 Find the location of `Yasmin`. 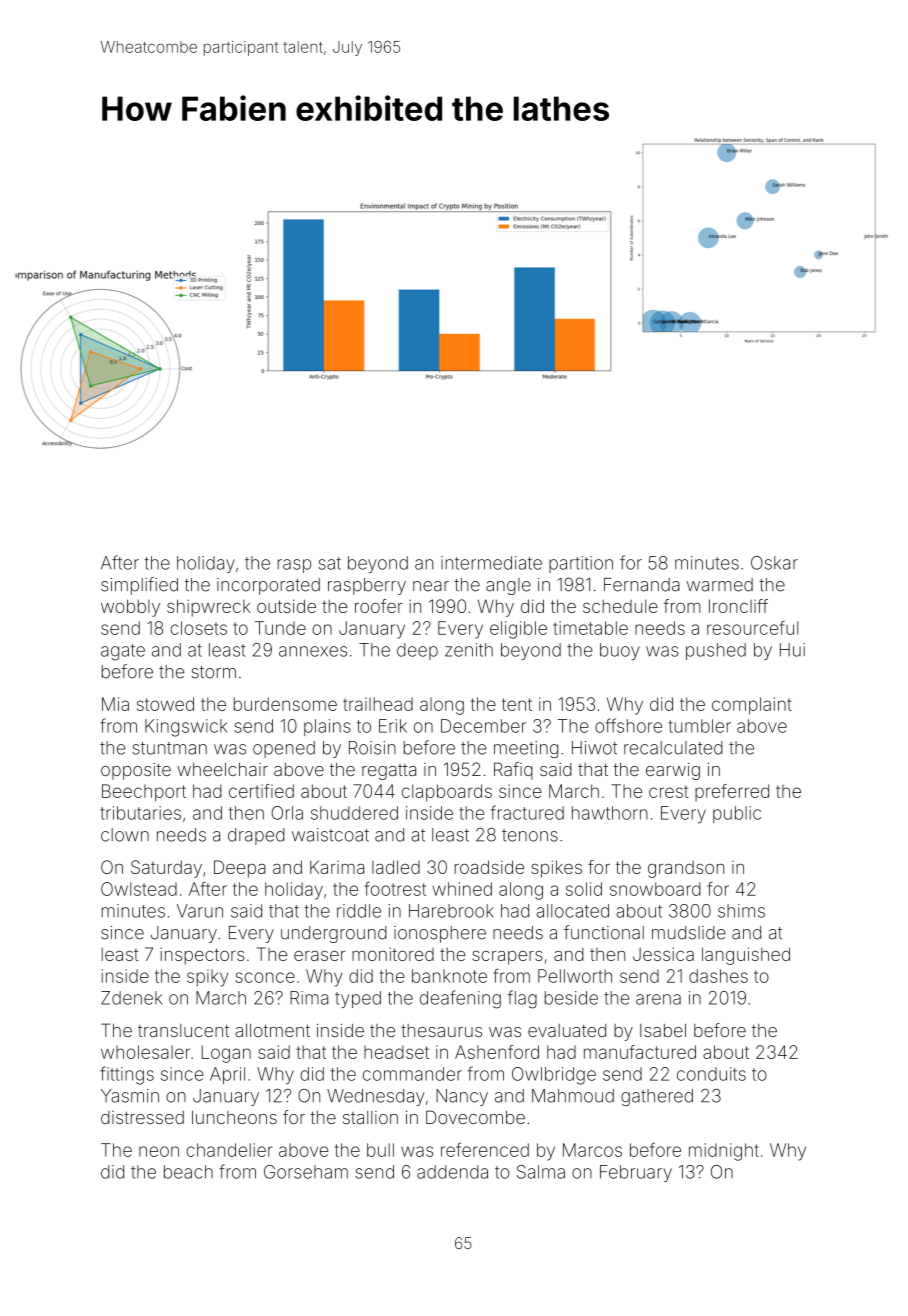

Yasmin is located at coordinates (130, 1096).
